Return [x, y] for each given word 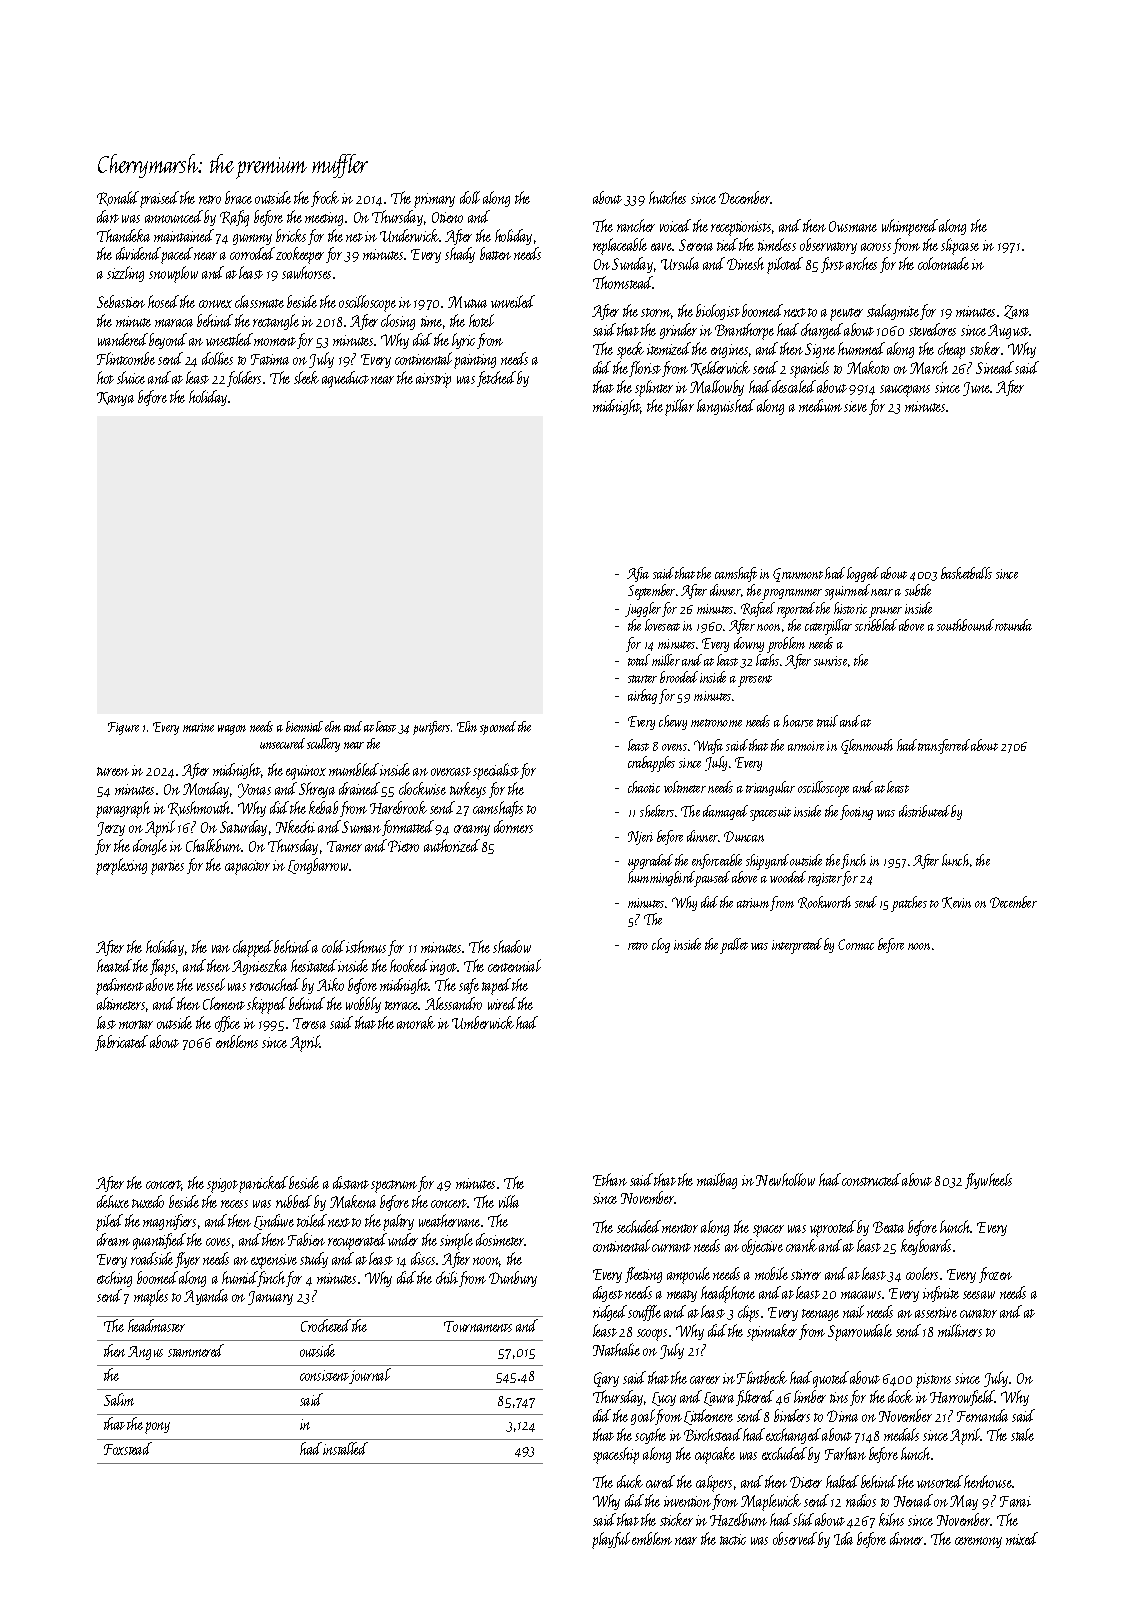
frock [325, 199]
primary [434, 200]
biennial [304, 726]
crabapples [651, 764]
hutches [667, 197]
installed [345, 1448]
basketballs [966, 573]
